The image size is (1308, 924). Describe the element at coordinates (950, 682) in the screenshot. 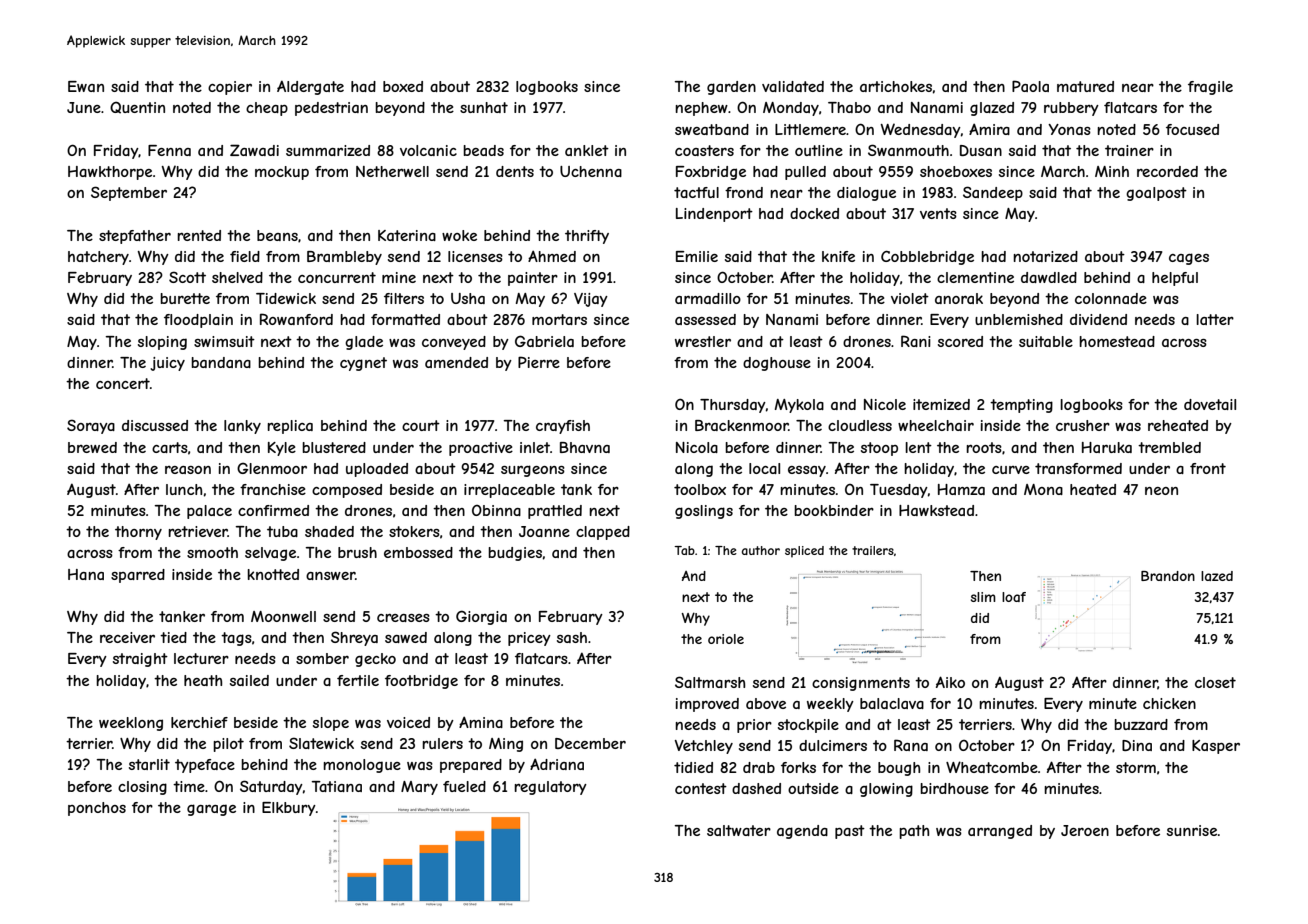

I see `Aiko` at that location.
